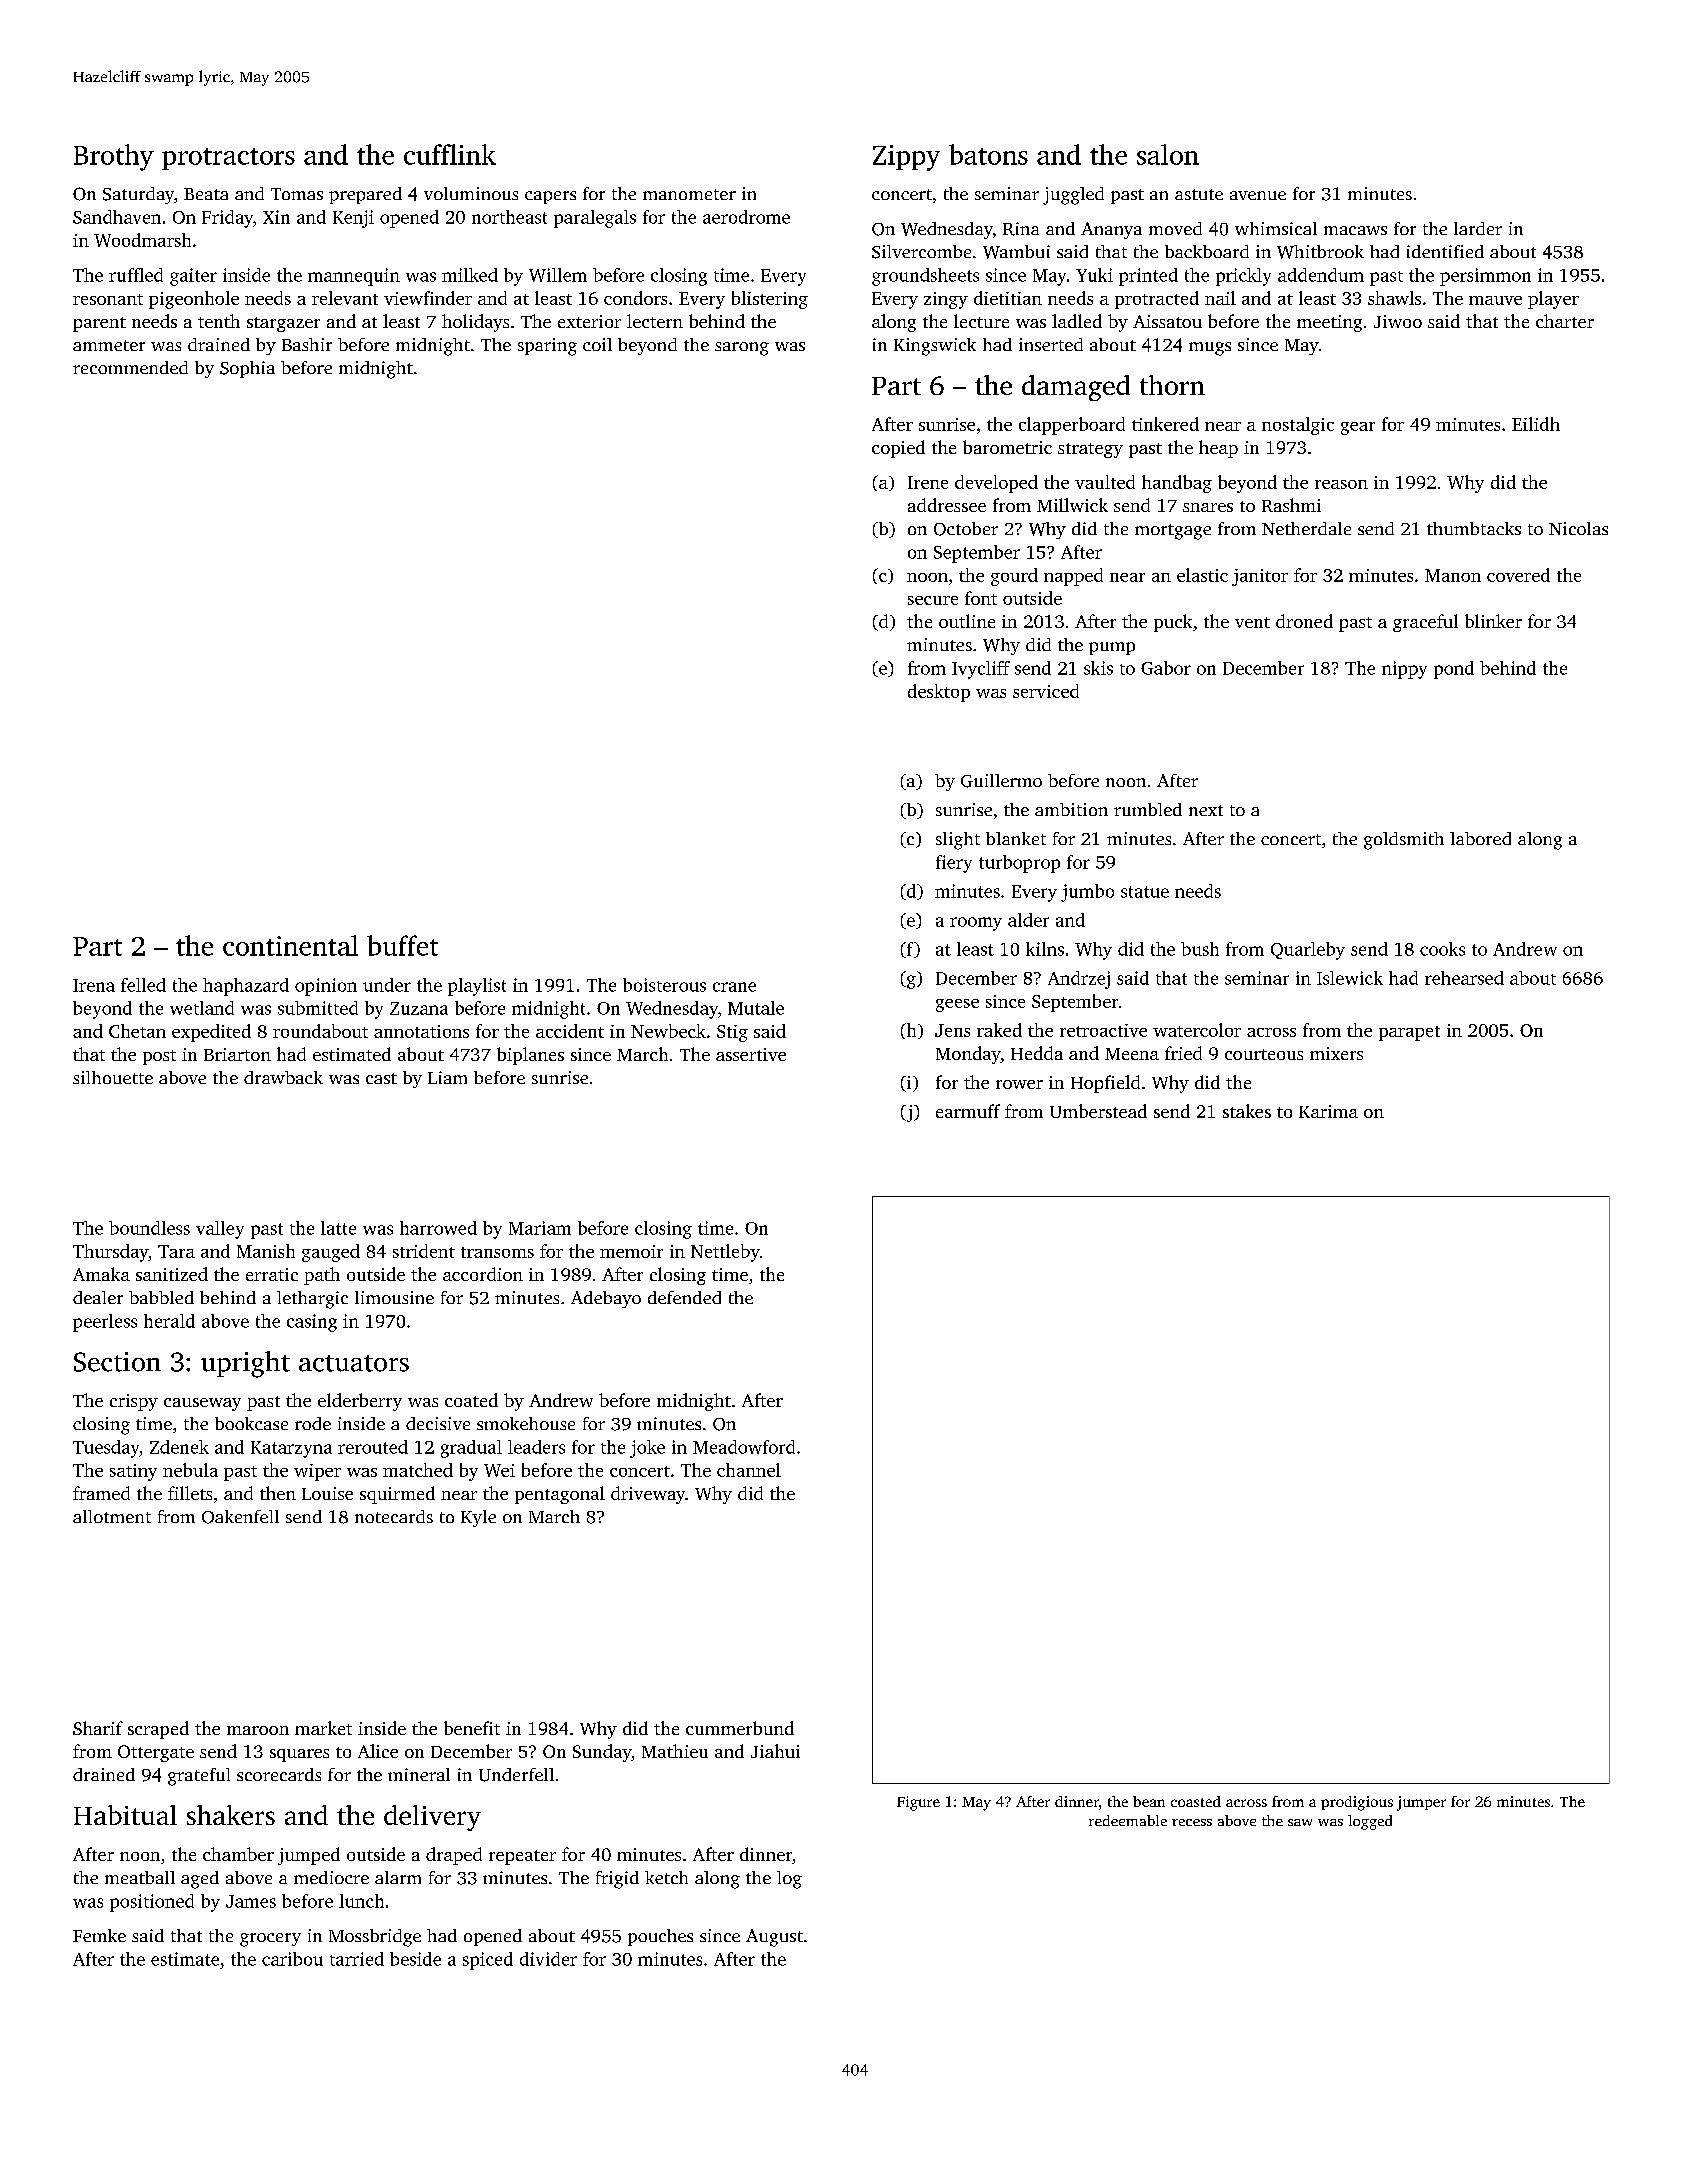 The width and height of the screenshot is (1683, 2178). Describe the element at coordinates (99, 1935) in the screenshot. I see `Femke` at that location.
